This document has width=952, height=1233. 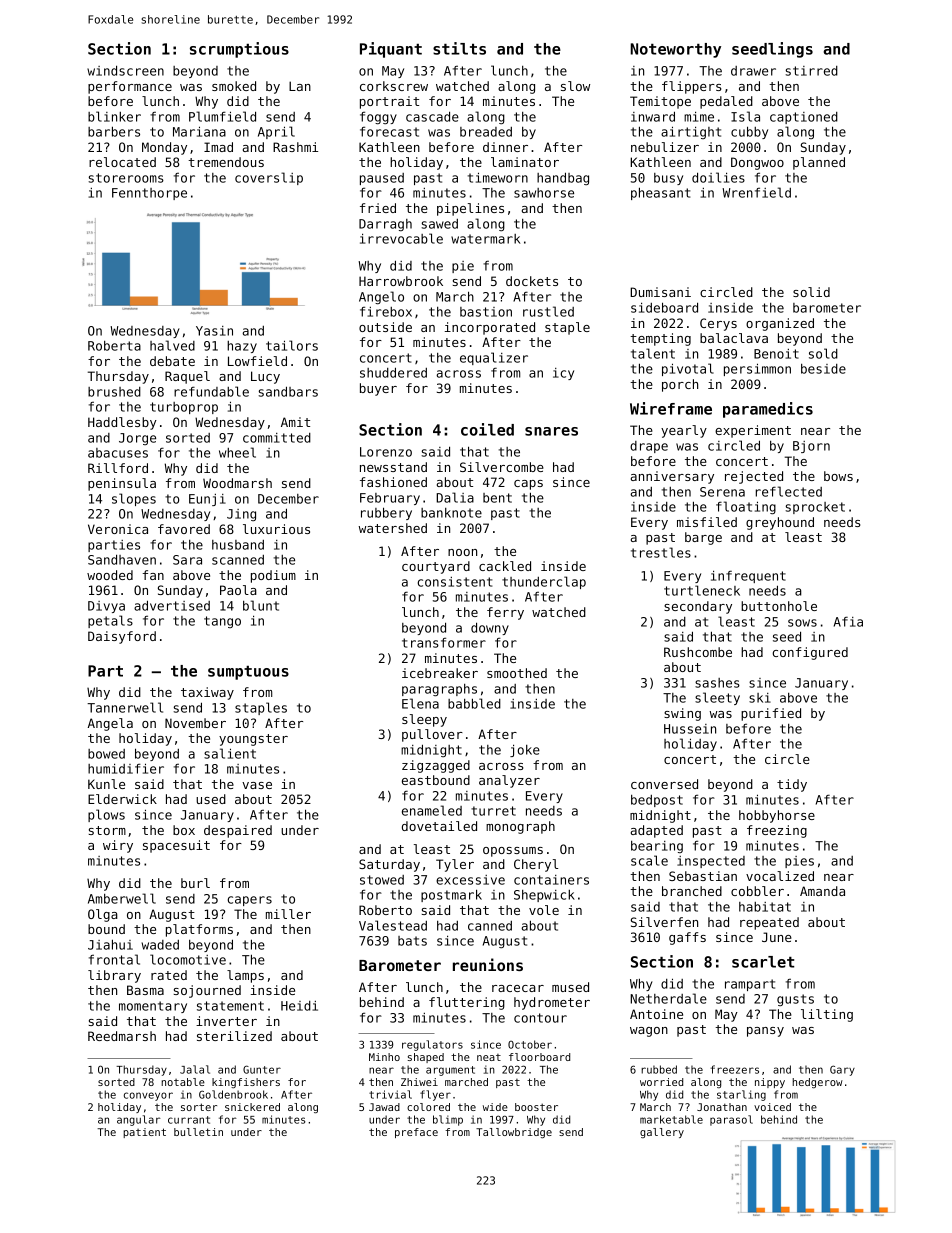 What do you see at coordinates (114, 116) in the document?
I see `blinker` at bounding box center [114, 116].
